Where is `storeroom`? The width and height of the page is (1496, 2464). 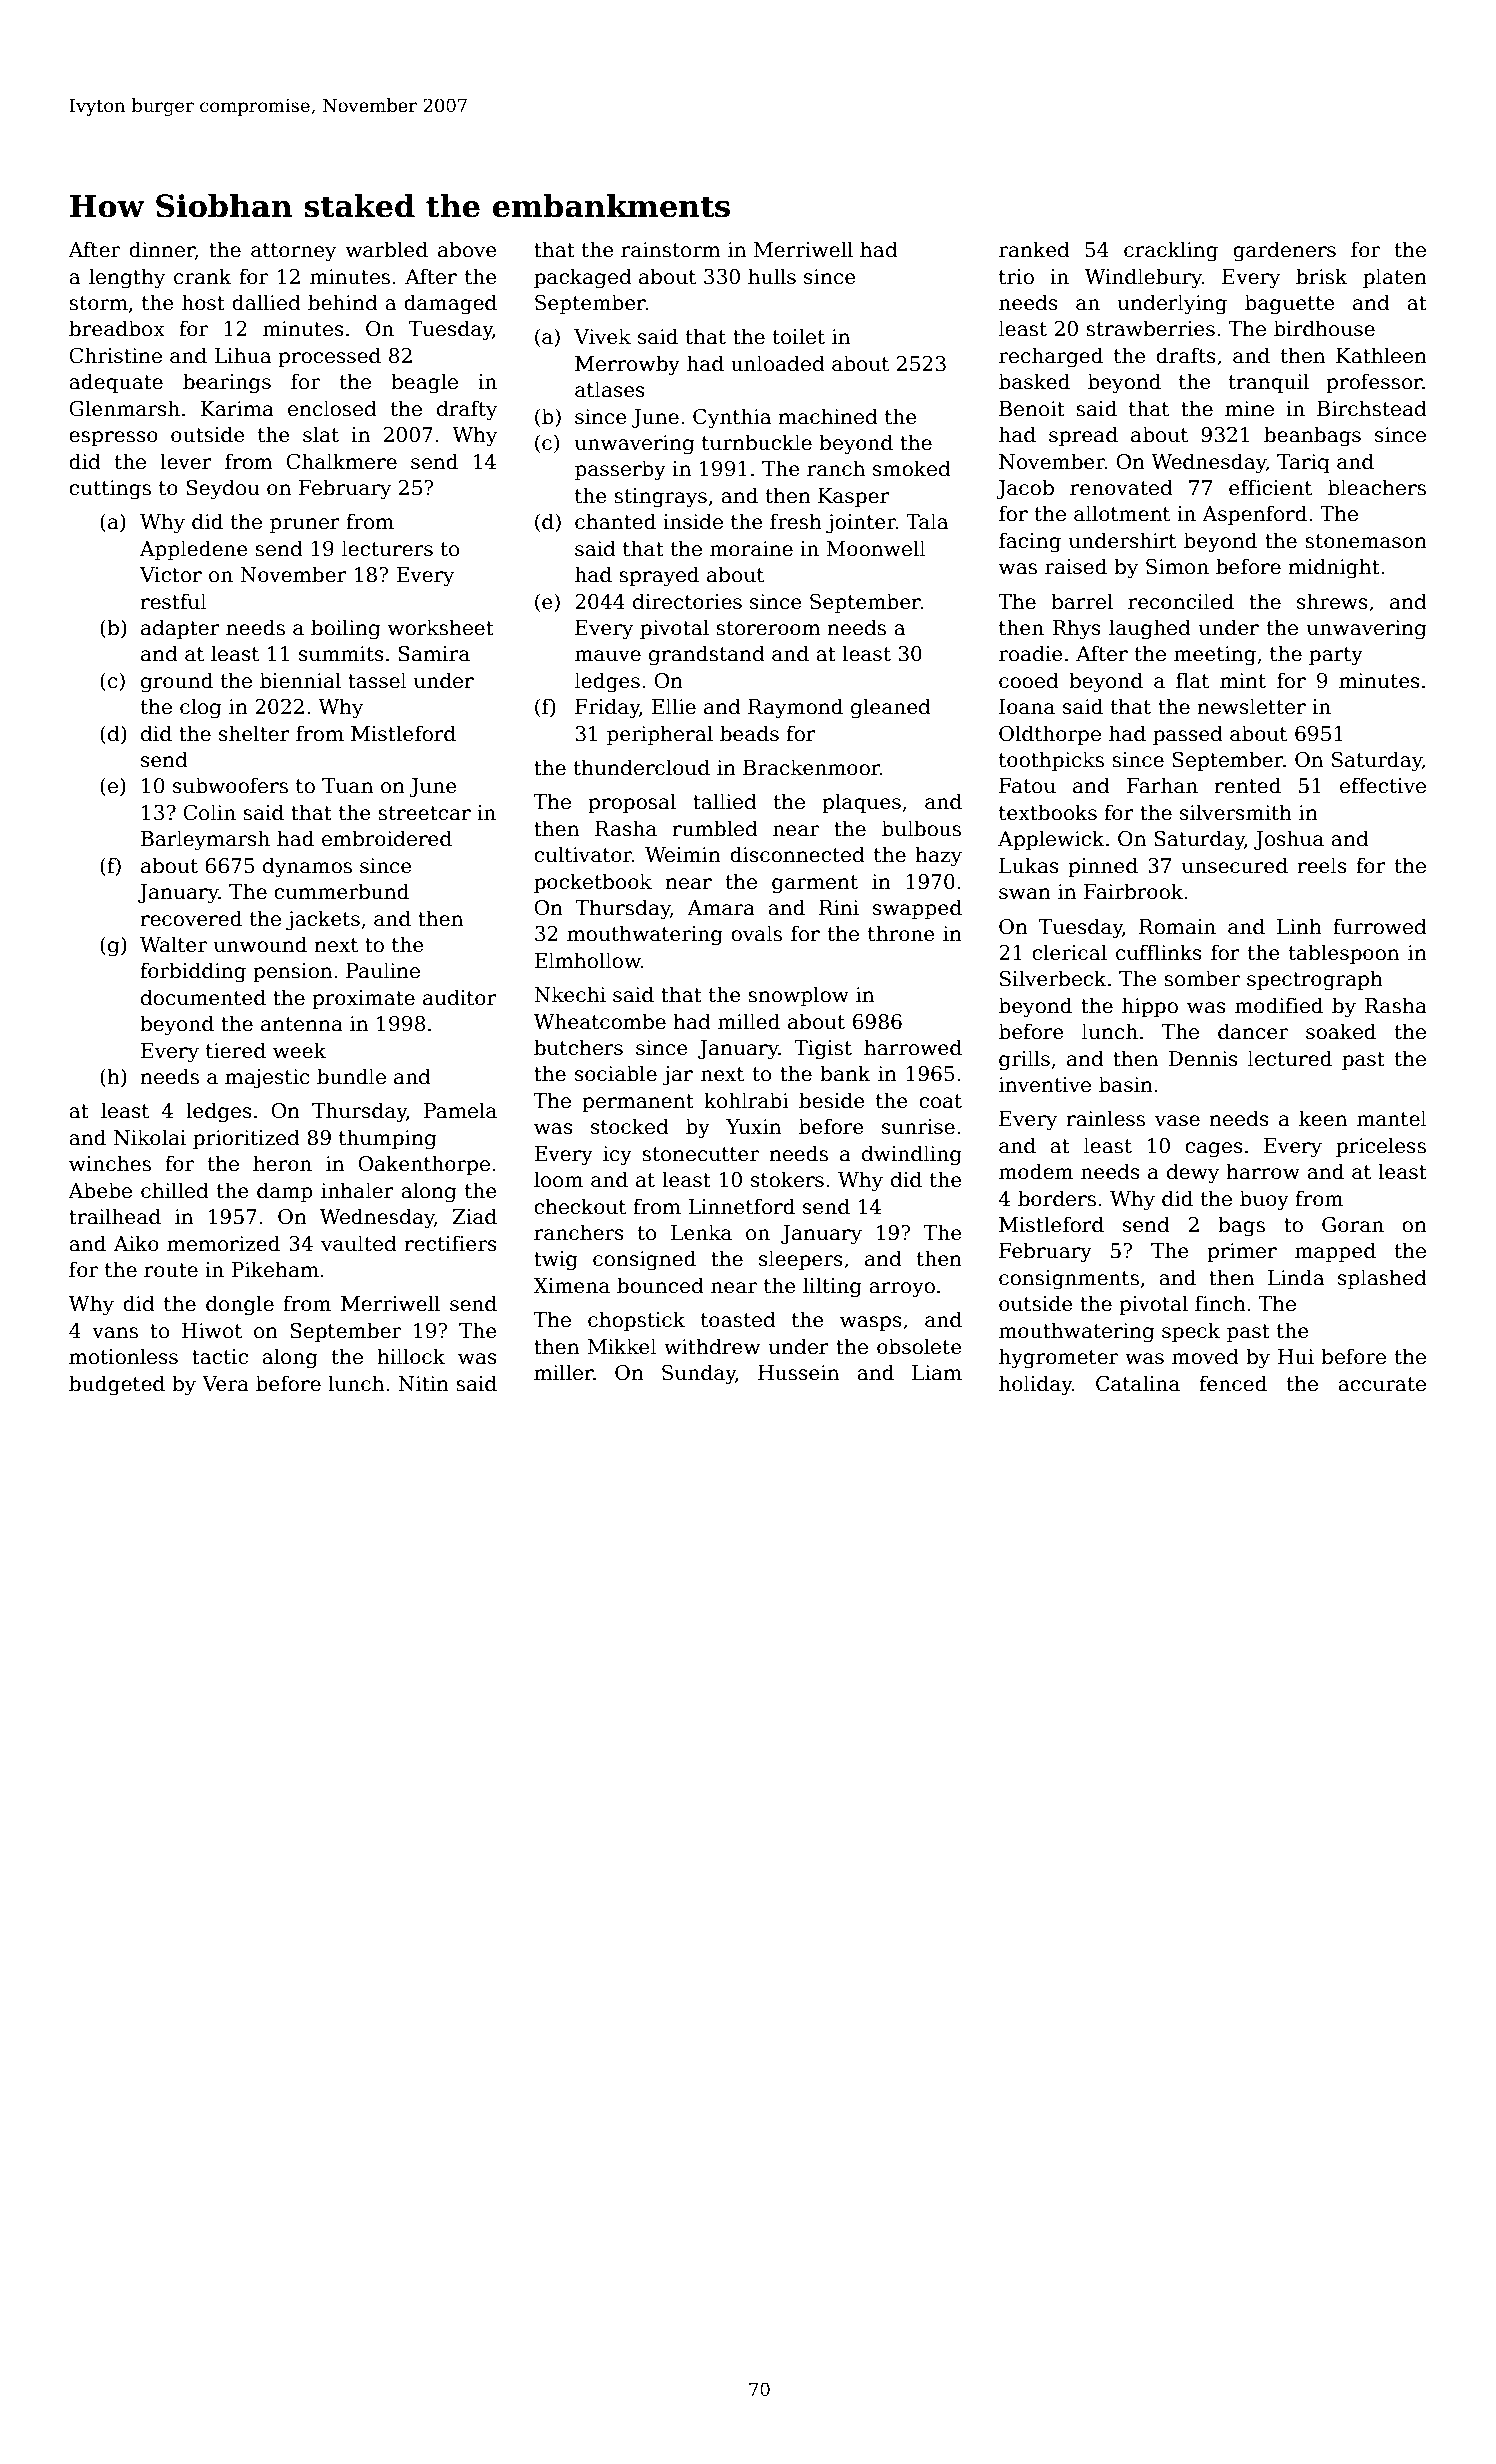 storeroom is located at coordinates (768, 628).
